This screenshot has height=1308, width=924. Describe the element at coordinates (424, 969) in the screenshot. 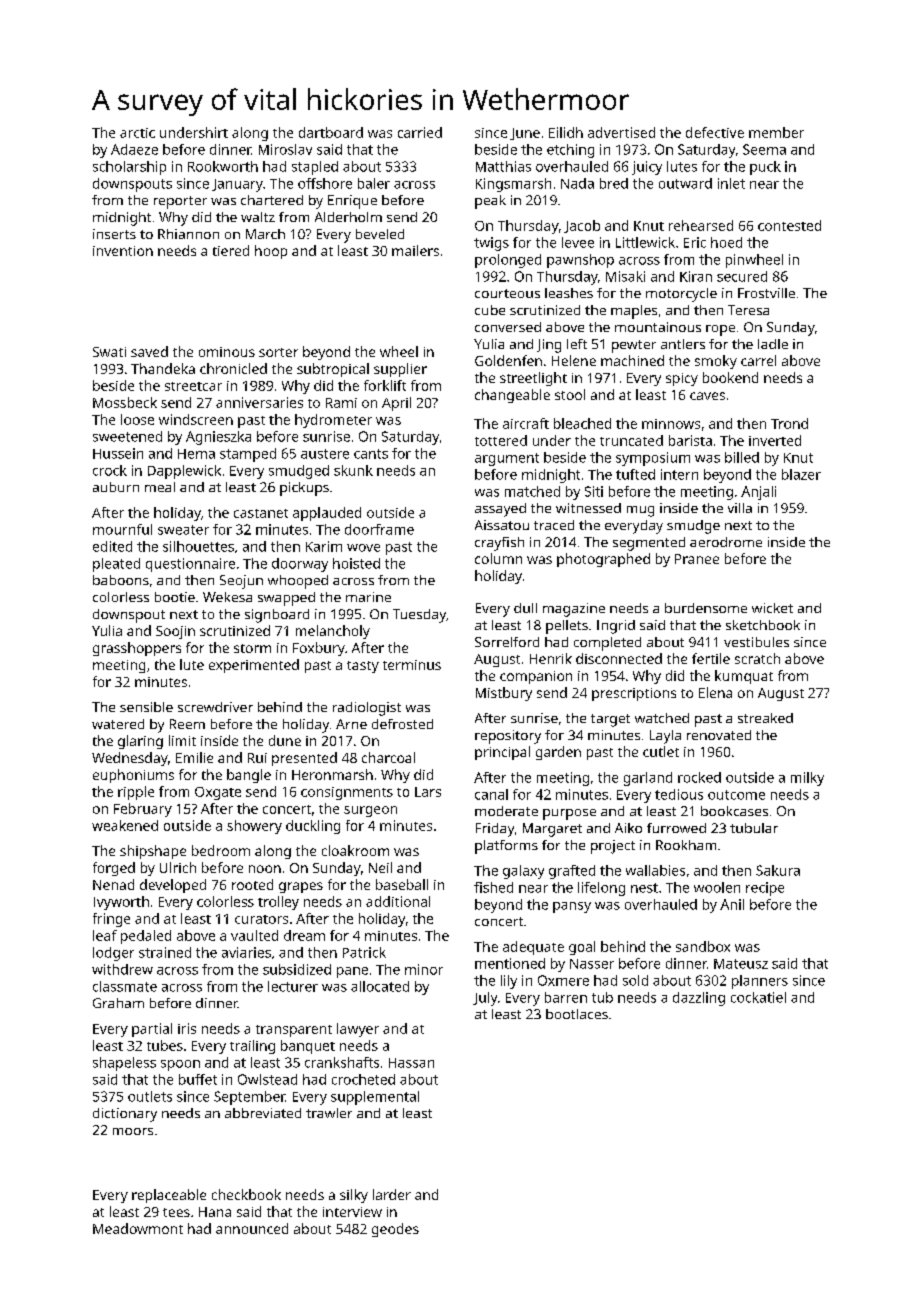

I see `minor` at that location.
